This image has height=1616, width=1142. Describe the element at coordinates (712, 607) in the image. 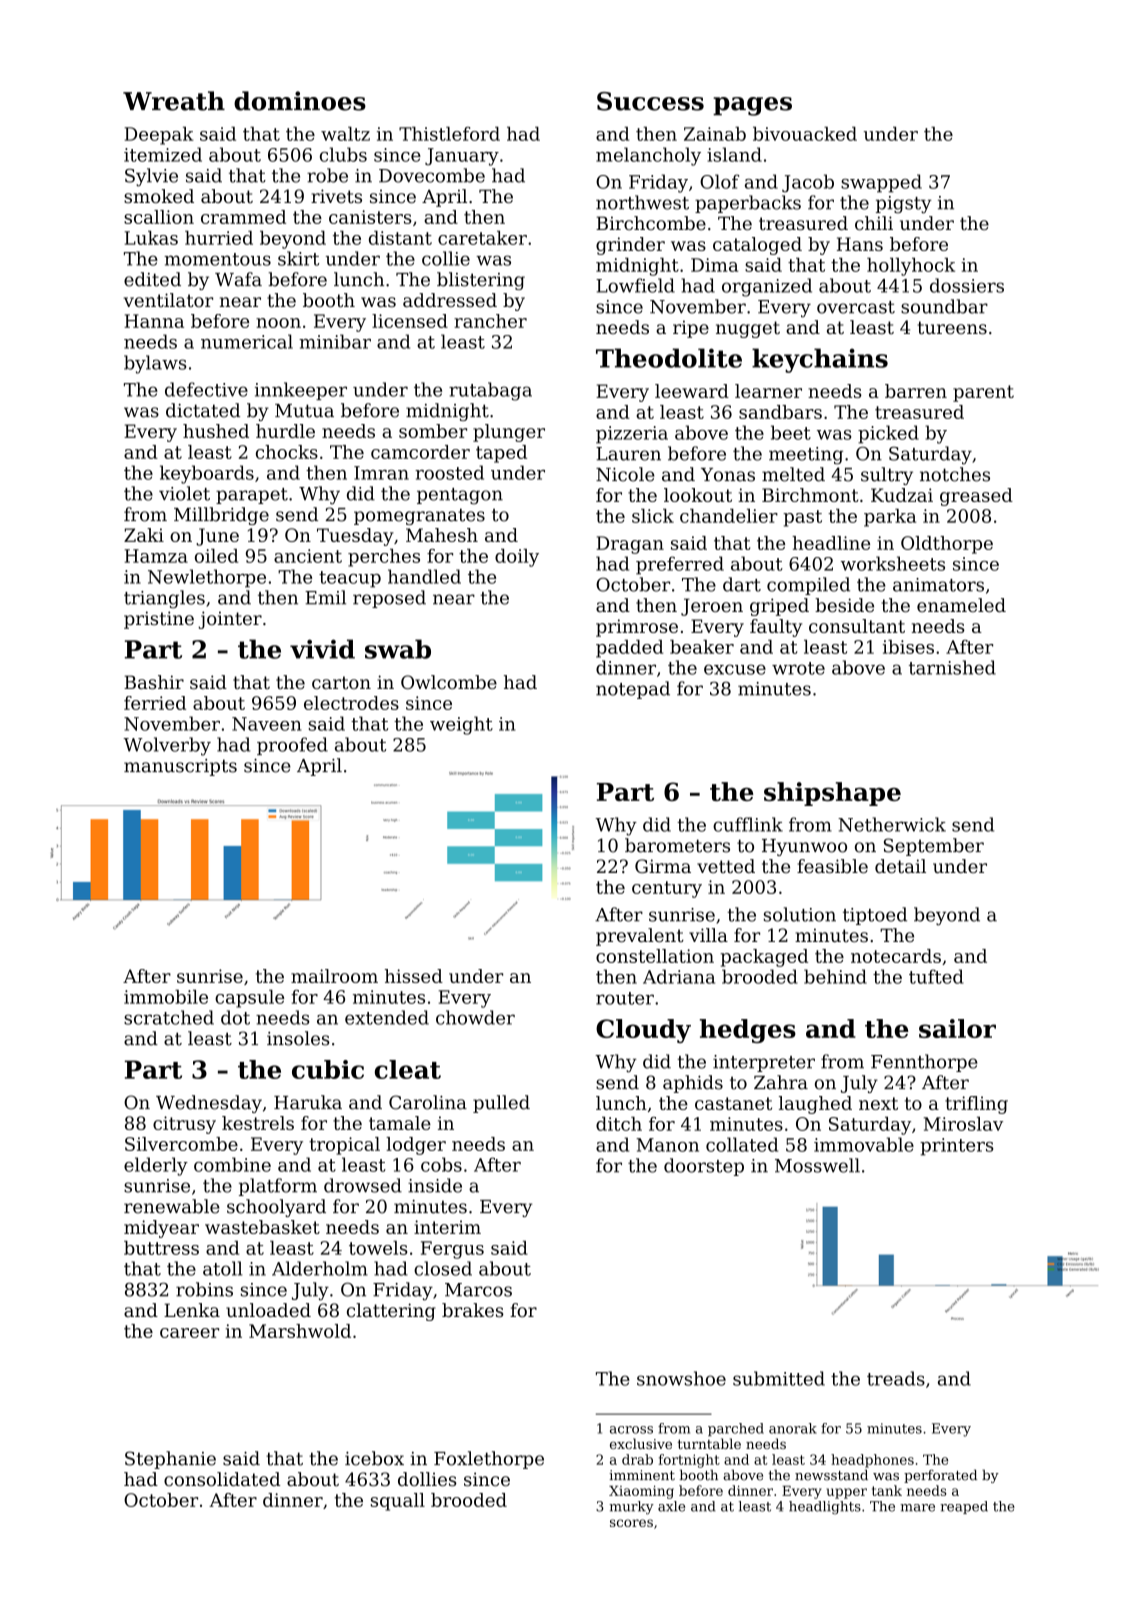

I see `Jeroen` at that location.
